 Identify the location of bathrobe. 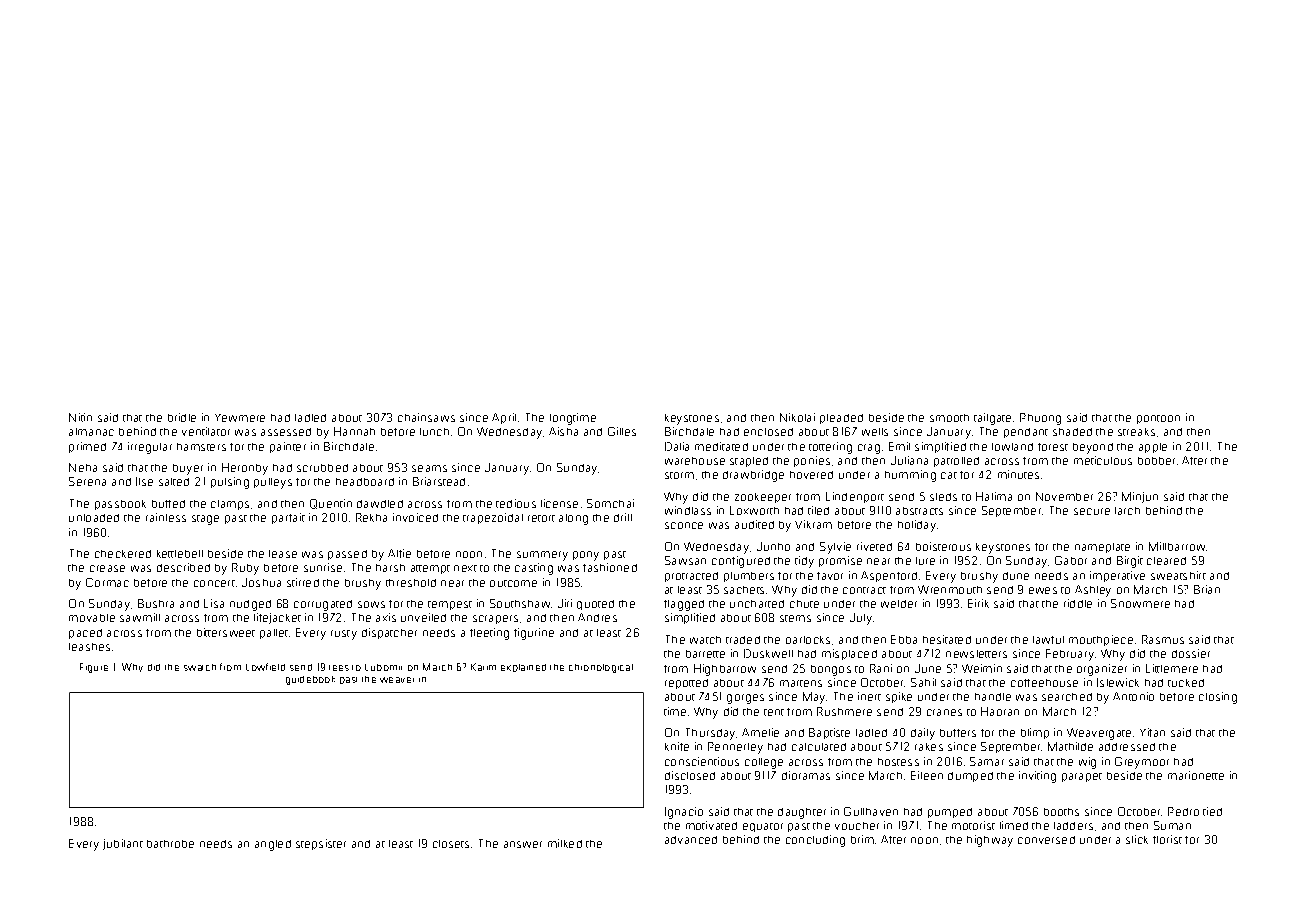
(170, 844).
